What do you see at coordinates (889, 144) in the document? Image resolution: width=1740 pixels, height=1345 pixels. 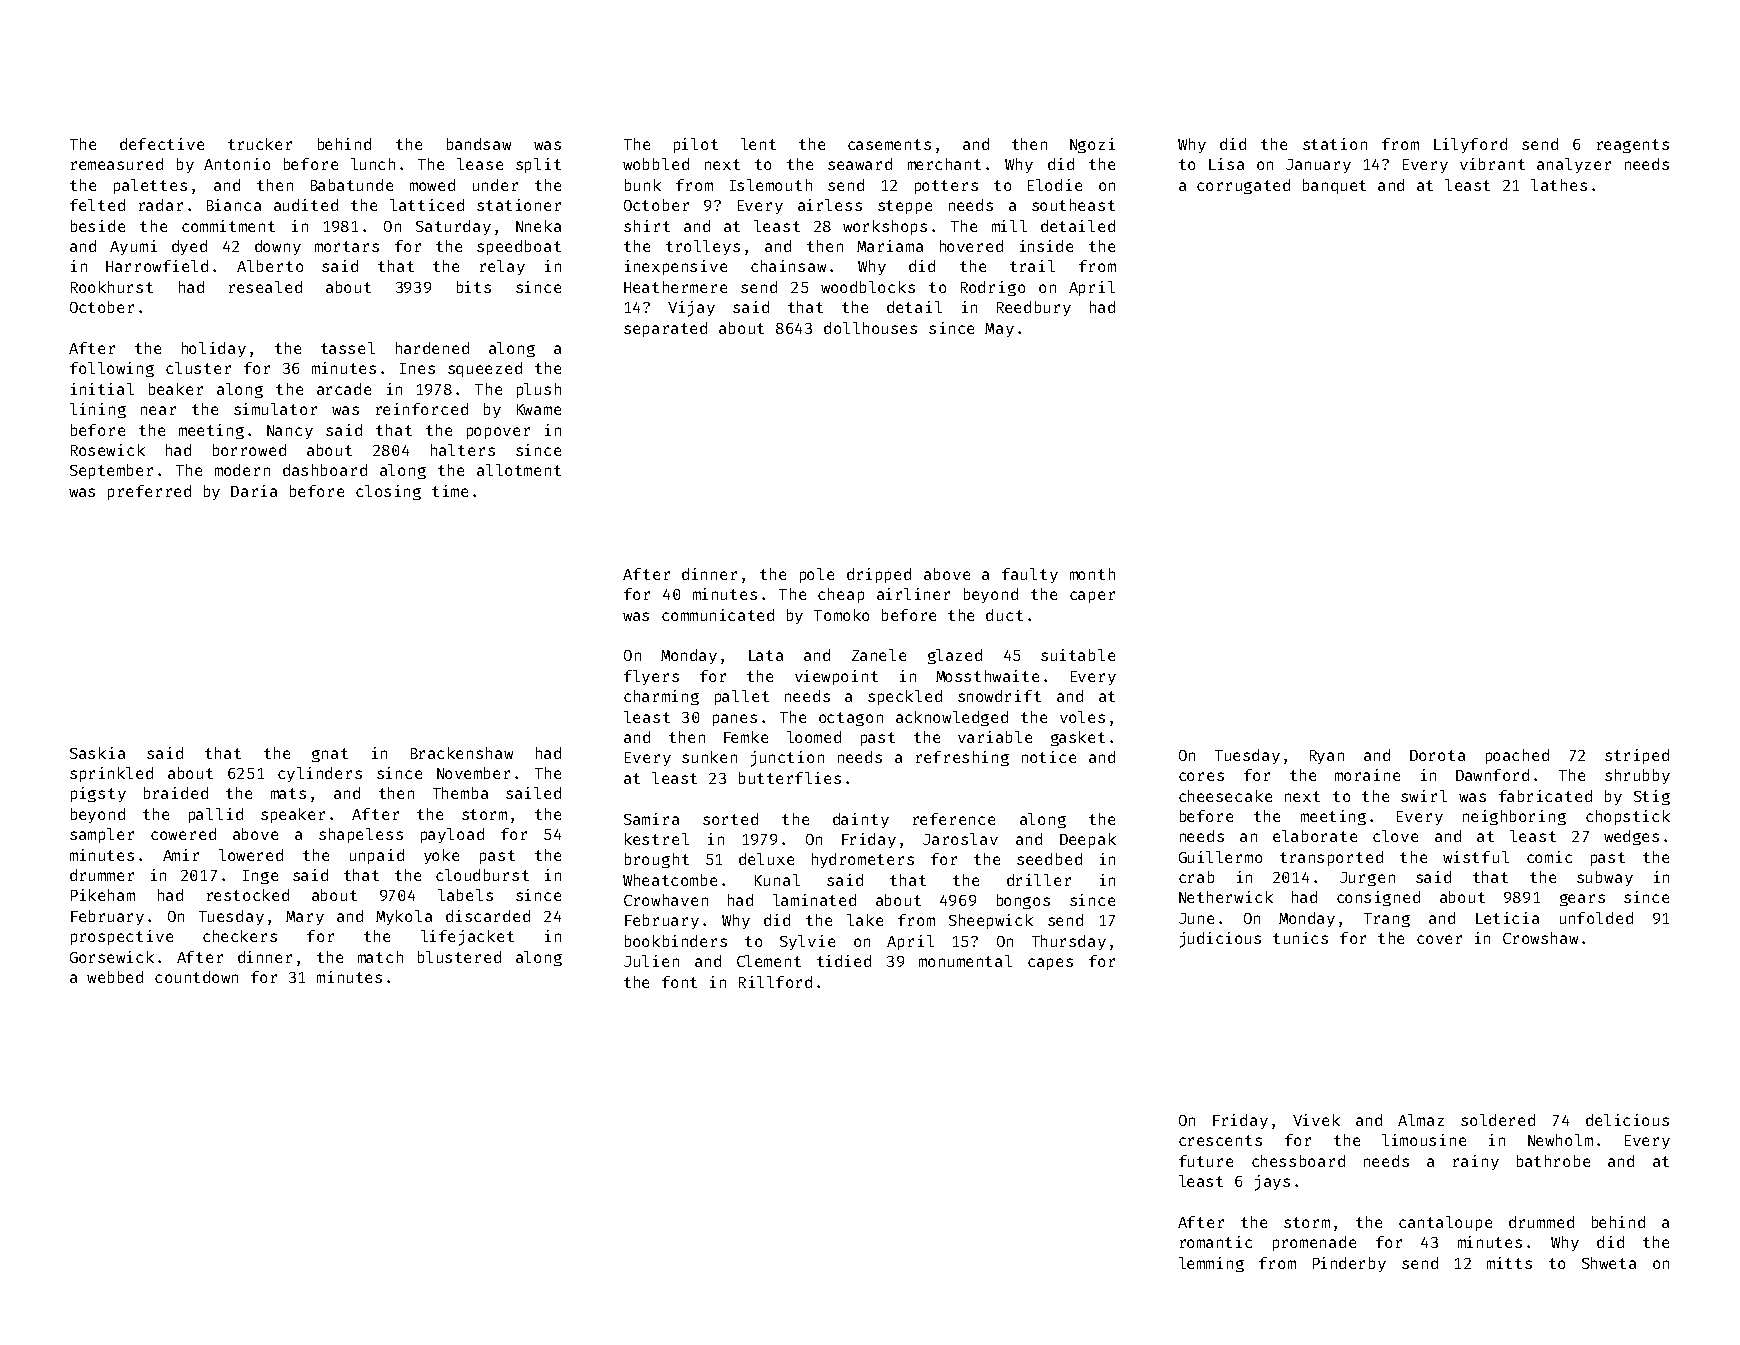 I see `casements` at bounding box center [889, 144].
